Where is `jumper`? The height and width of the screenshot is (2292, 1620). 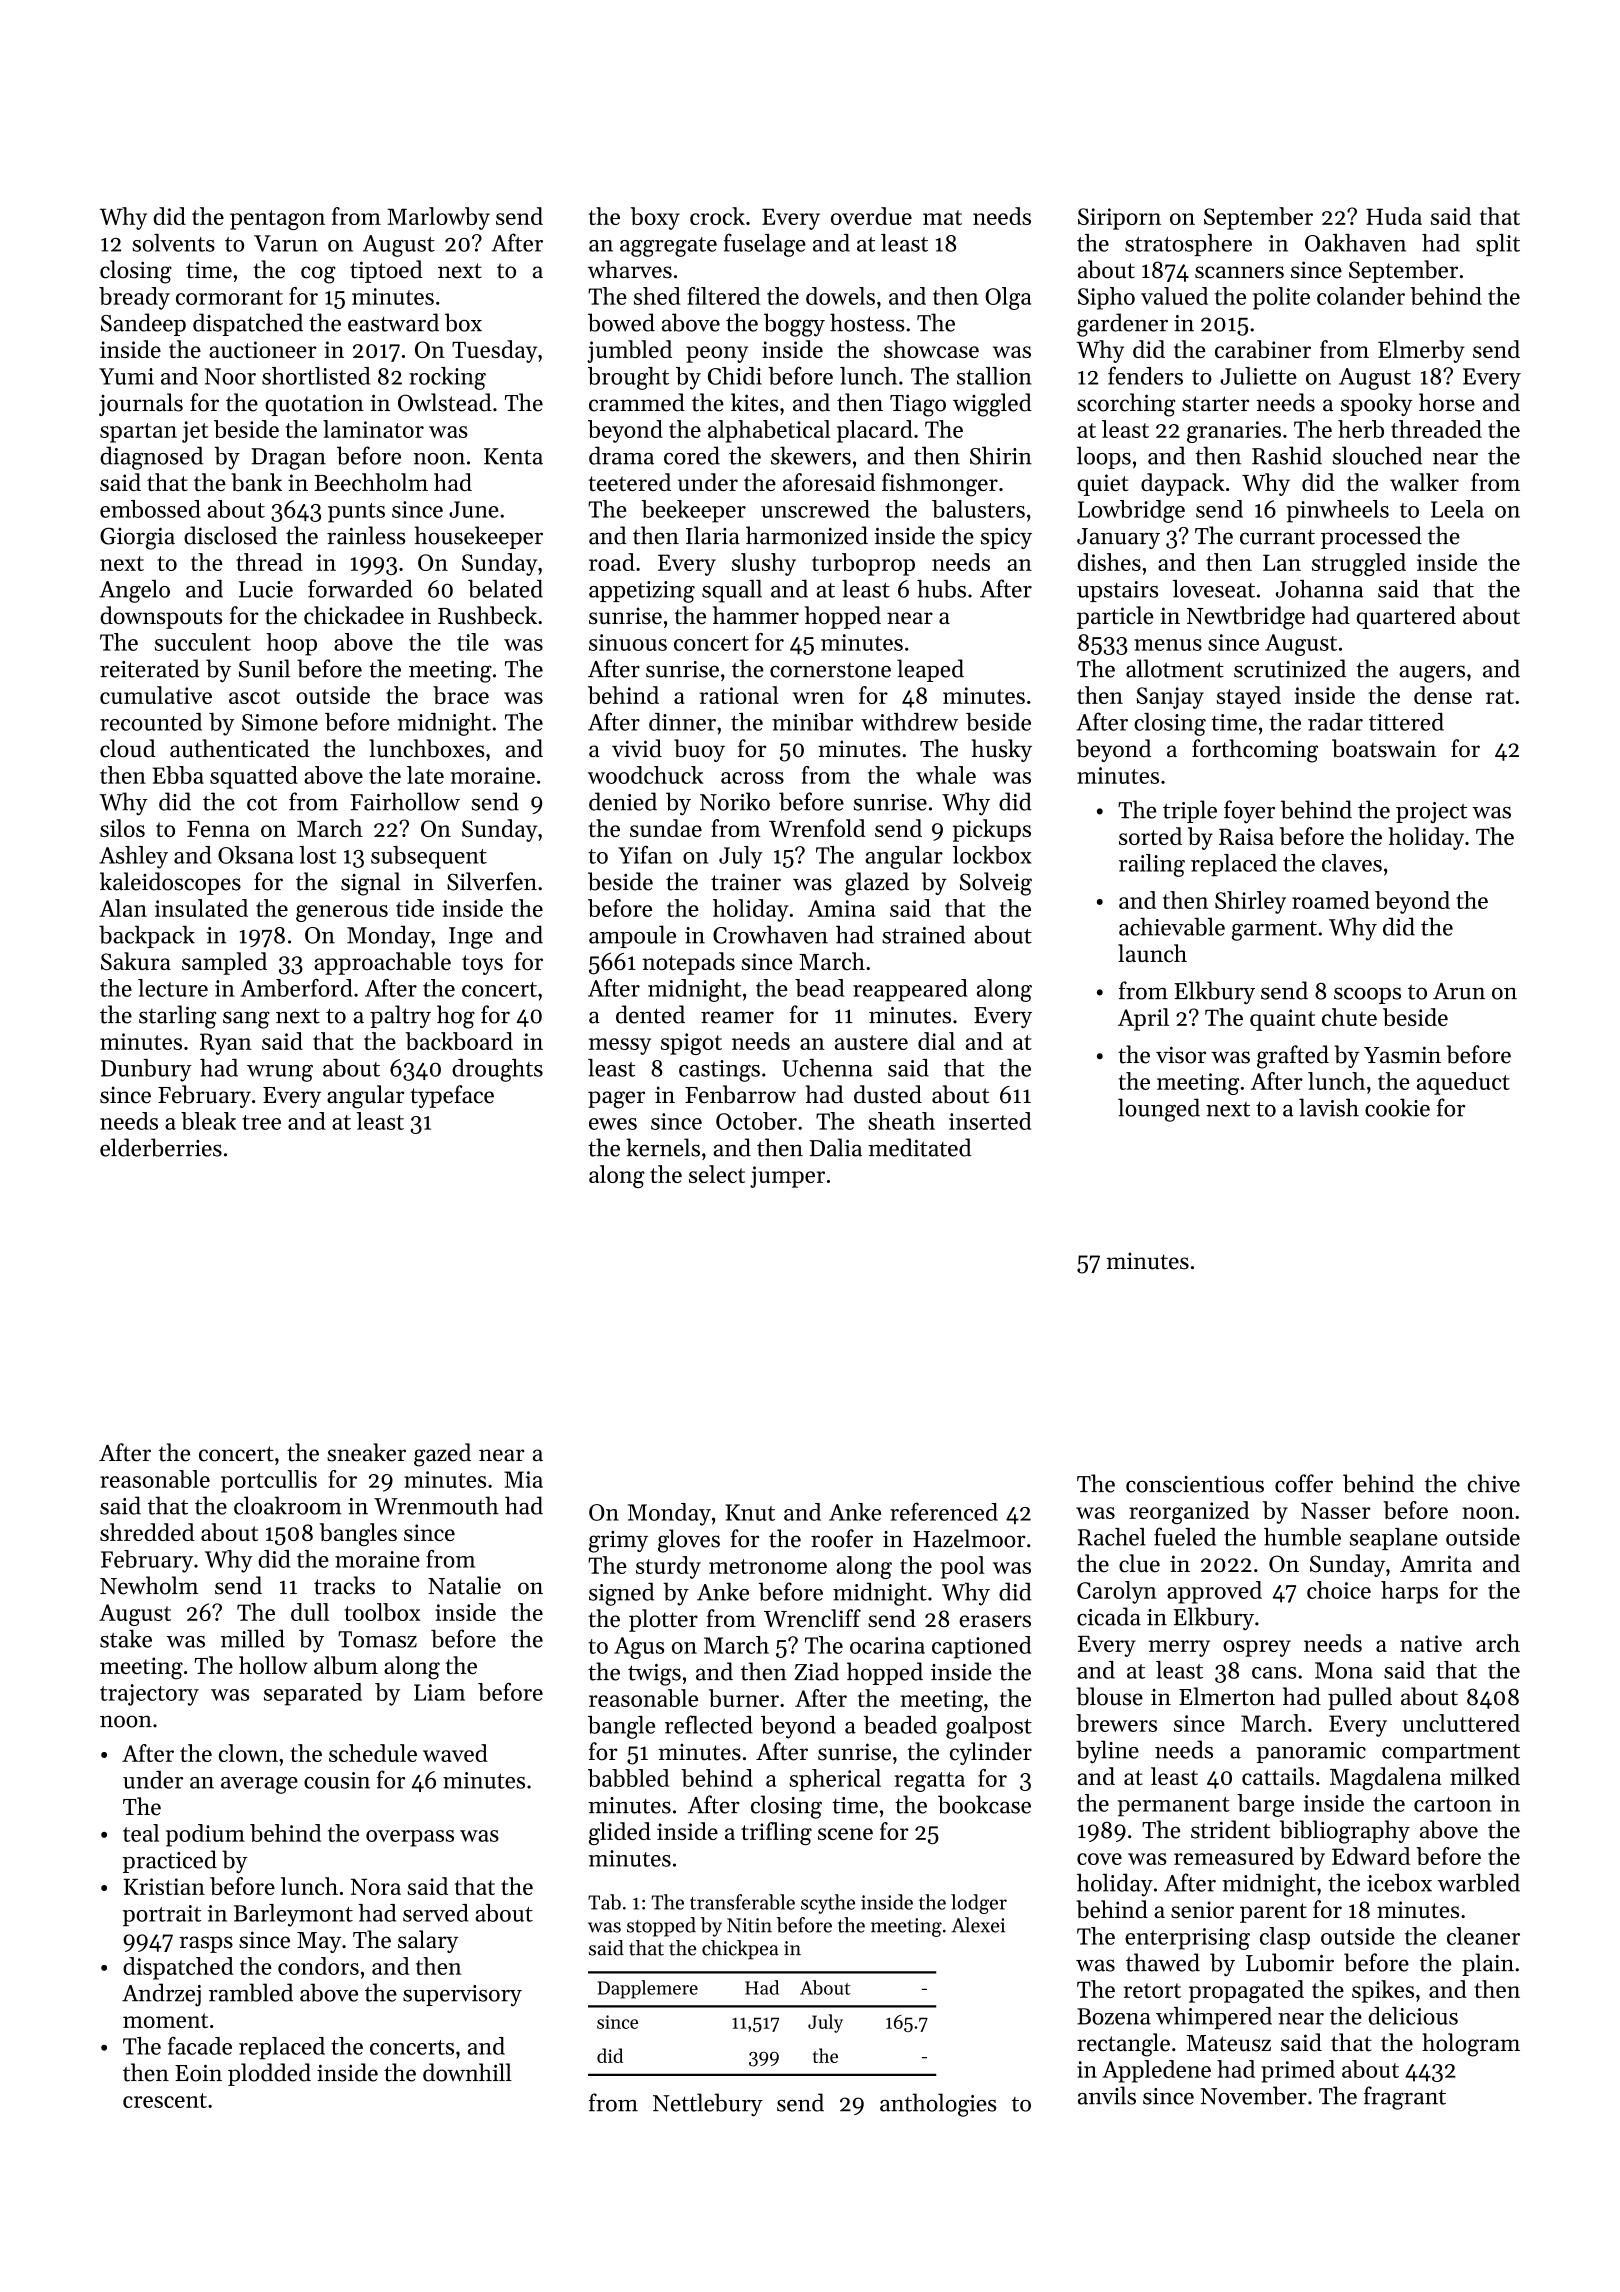 jumper is located at coordinates (787, 1177).
